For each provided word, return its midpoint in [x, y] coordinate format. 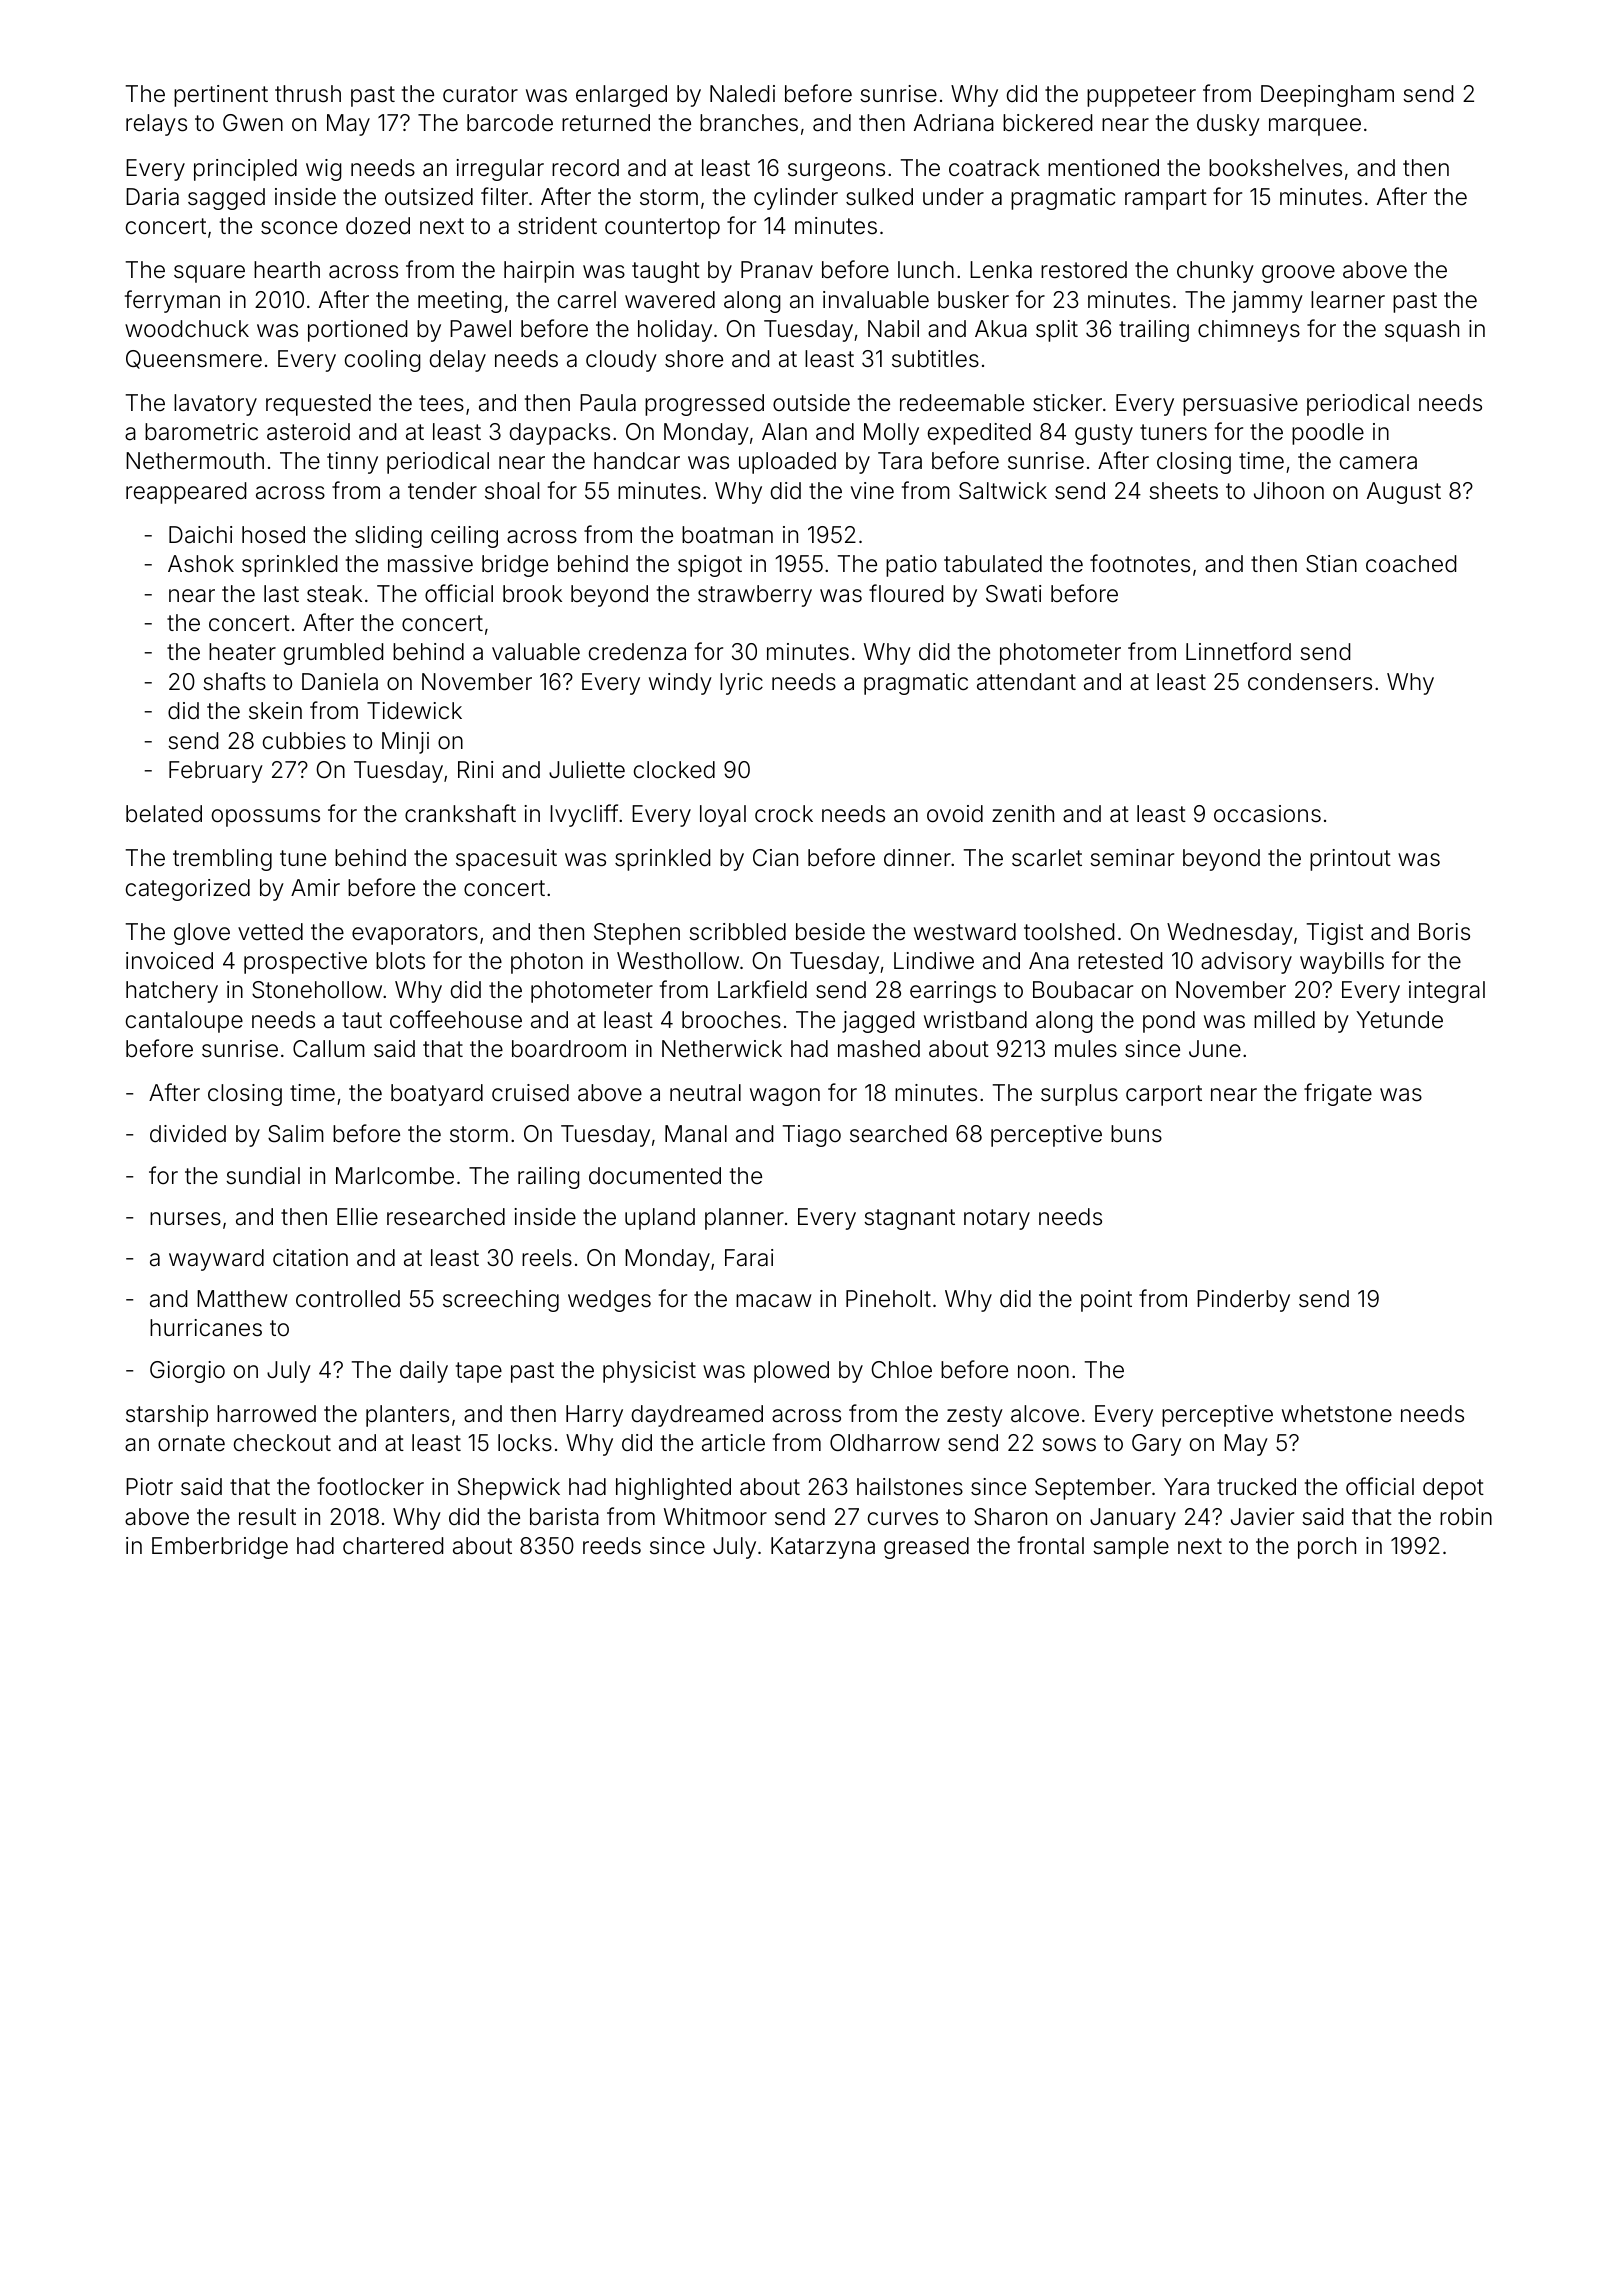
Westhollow [678, 961]
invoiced [169, 961]
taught [666, 272]
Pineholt [888, 1299]
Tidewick [414, 711]
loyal [723, 816]
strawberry [755, 596]
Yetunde [1399, 1020]
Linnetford [1238, 651]
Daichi [200, 535]
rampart [1166, 199]
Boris [1444, 932]
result [267, 1517]
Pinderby [1243, 1301]
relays [156, 125]
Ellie [357, 1217]
